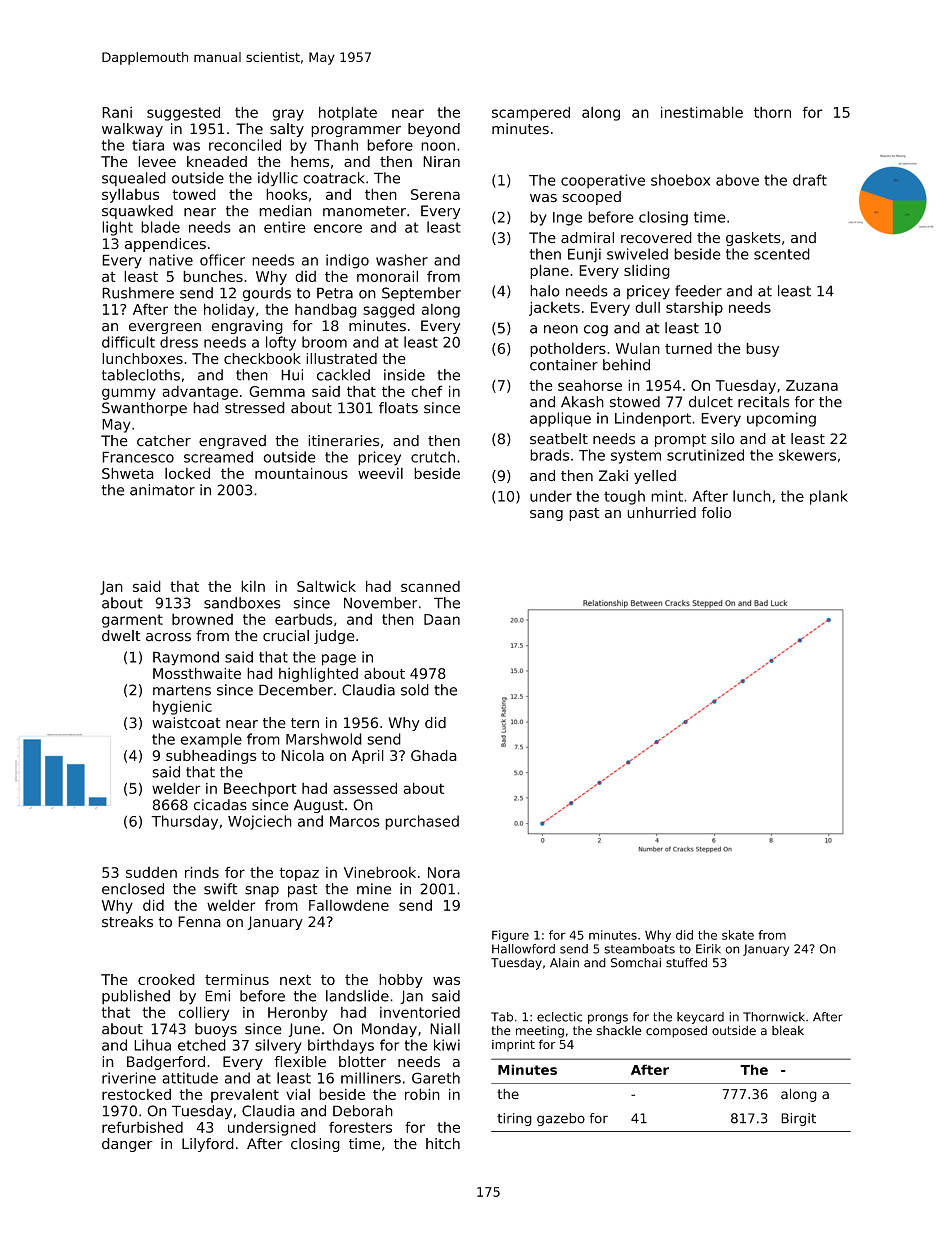 This image has height=1233, width=952. I want to click on inestimable, so click(702, 112).
